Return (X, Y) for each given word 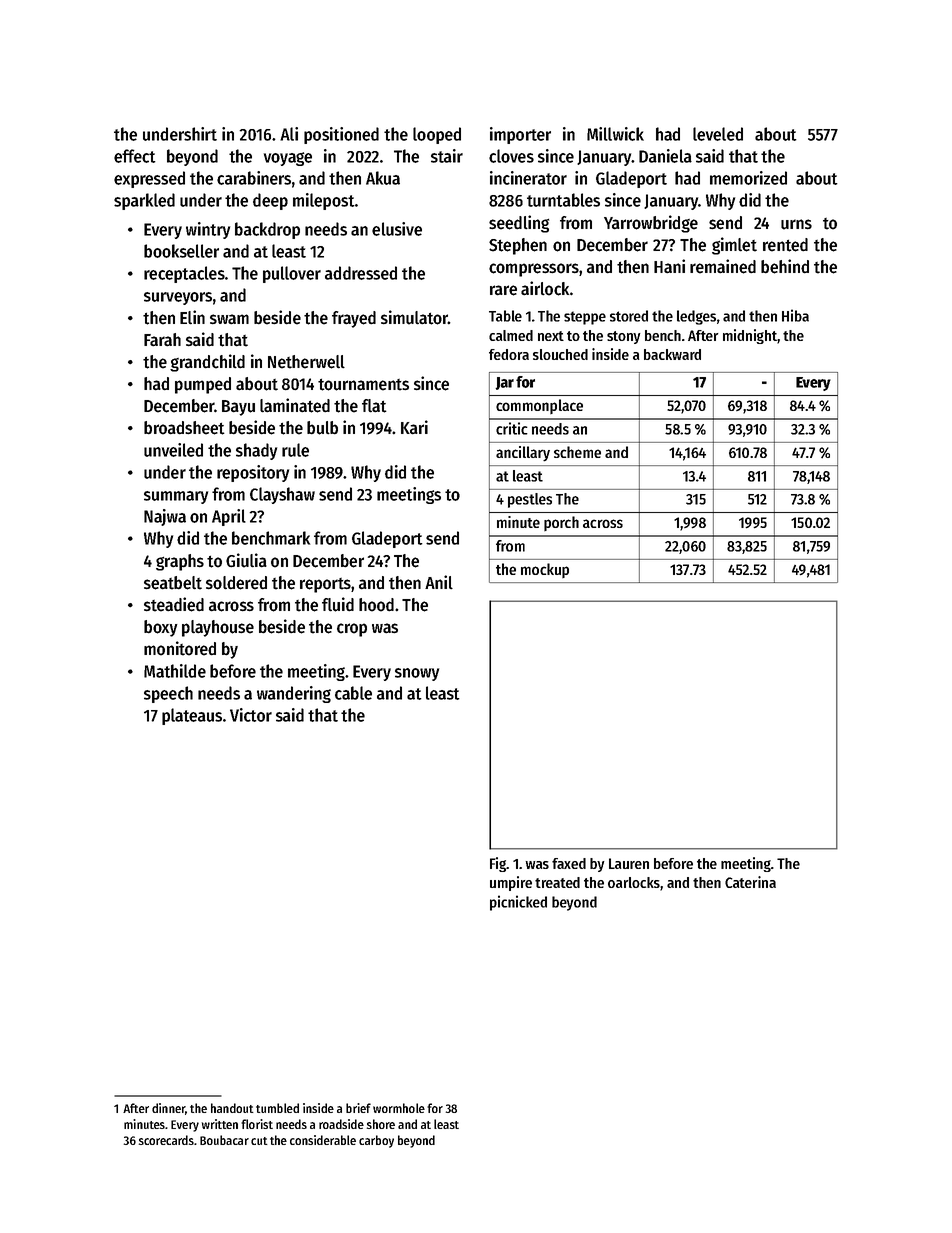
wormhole (399, 1108)
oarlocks (634, 882)
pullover (292, 274)
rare (503, 290)
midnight (750, 336)
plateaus (192, 716)
